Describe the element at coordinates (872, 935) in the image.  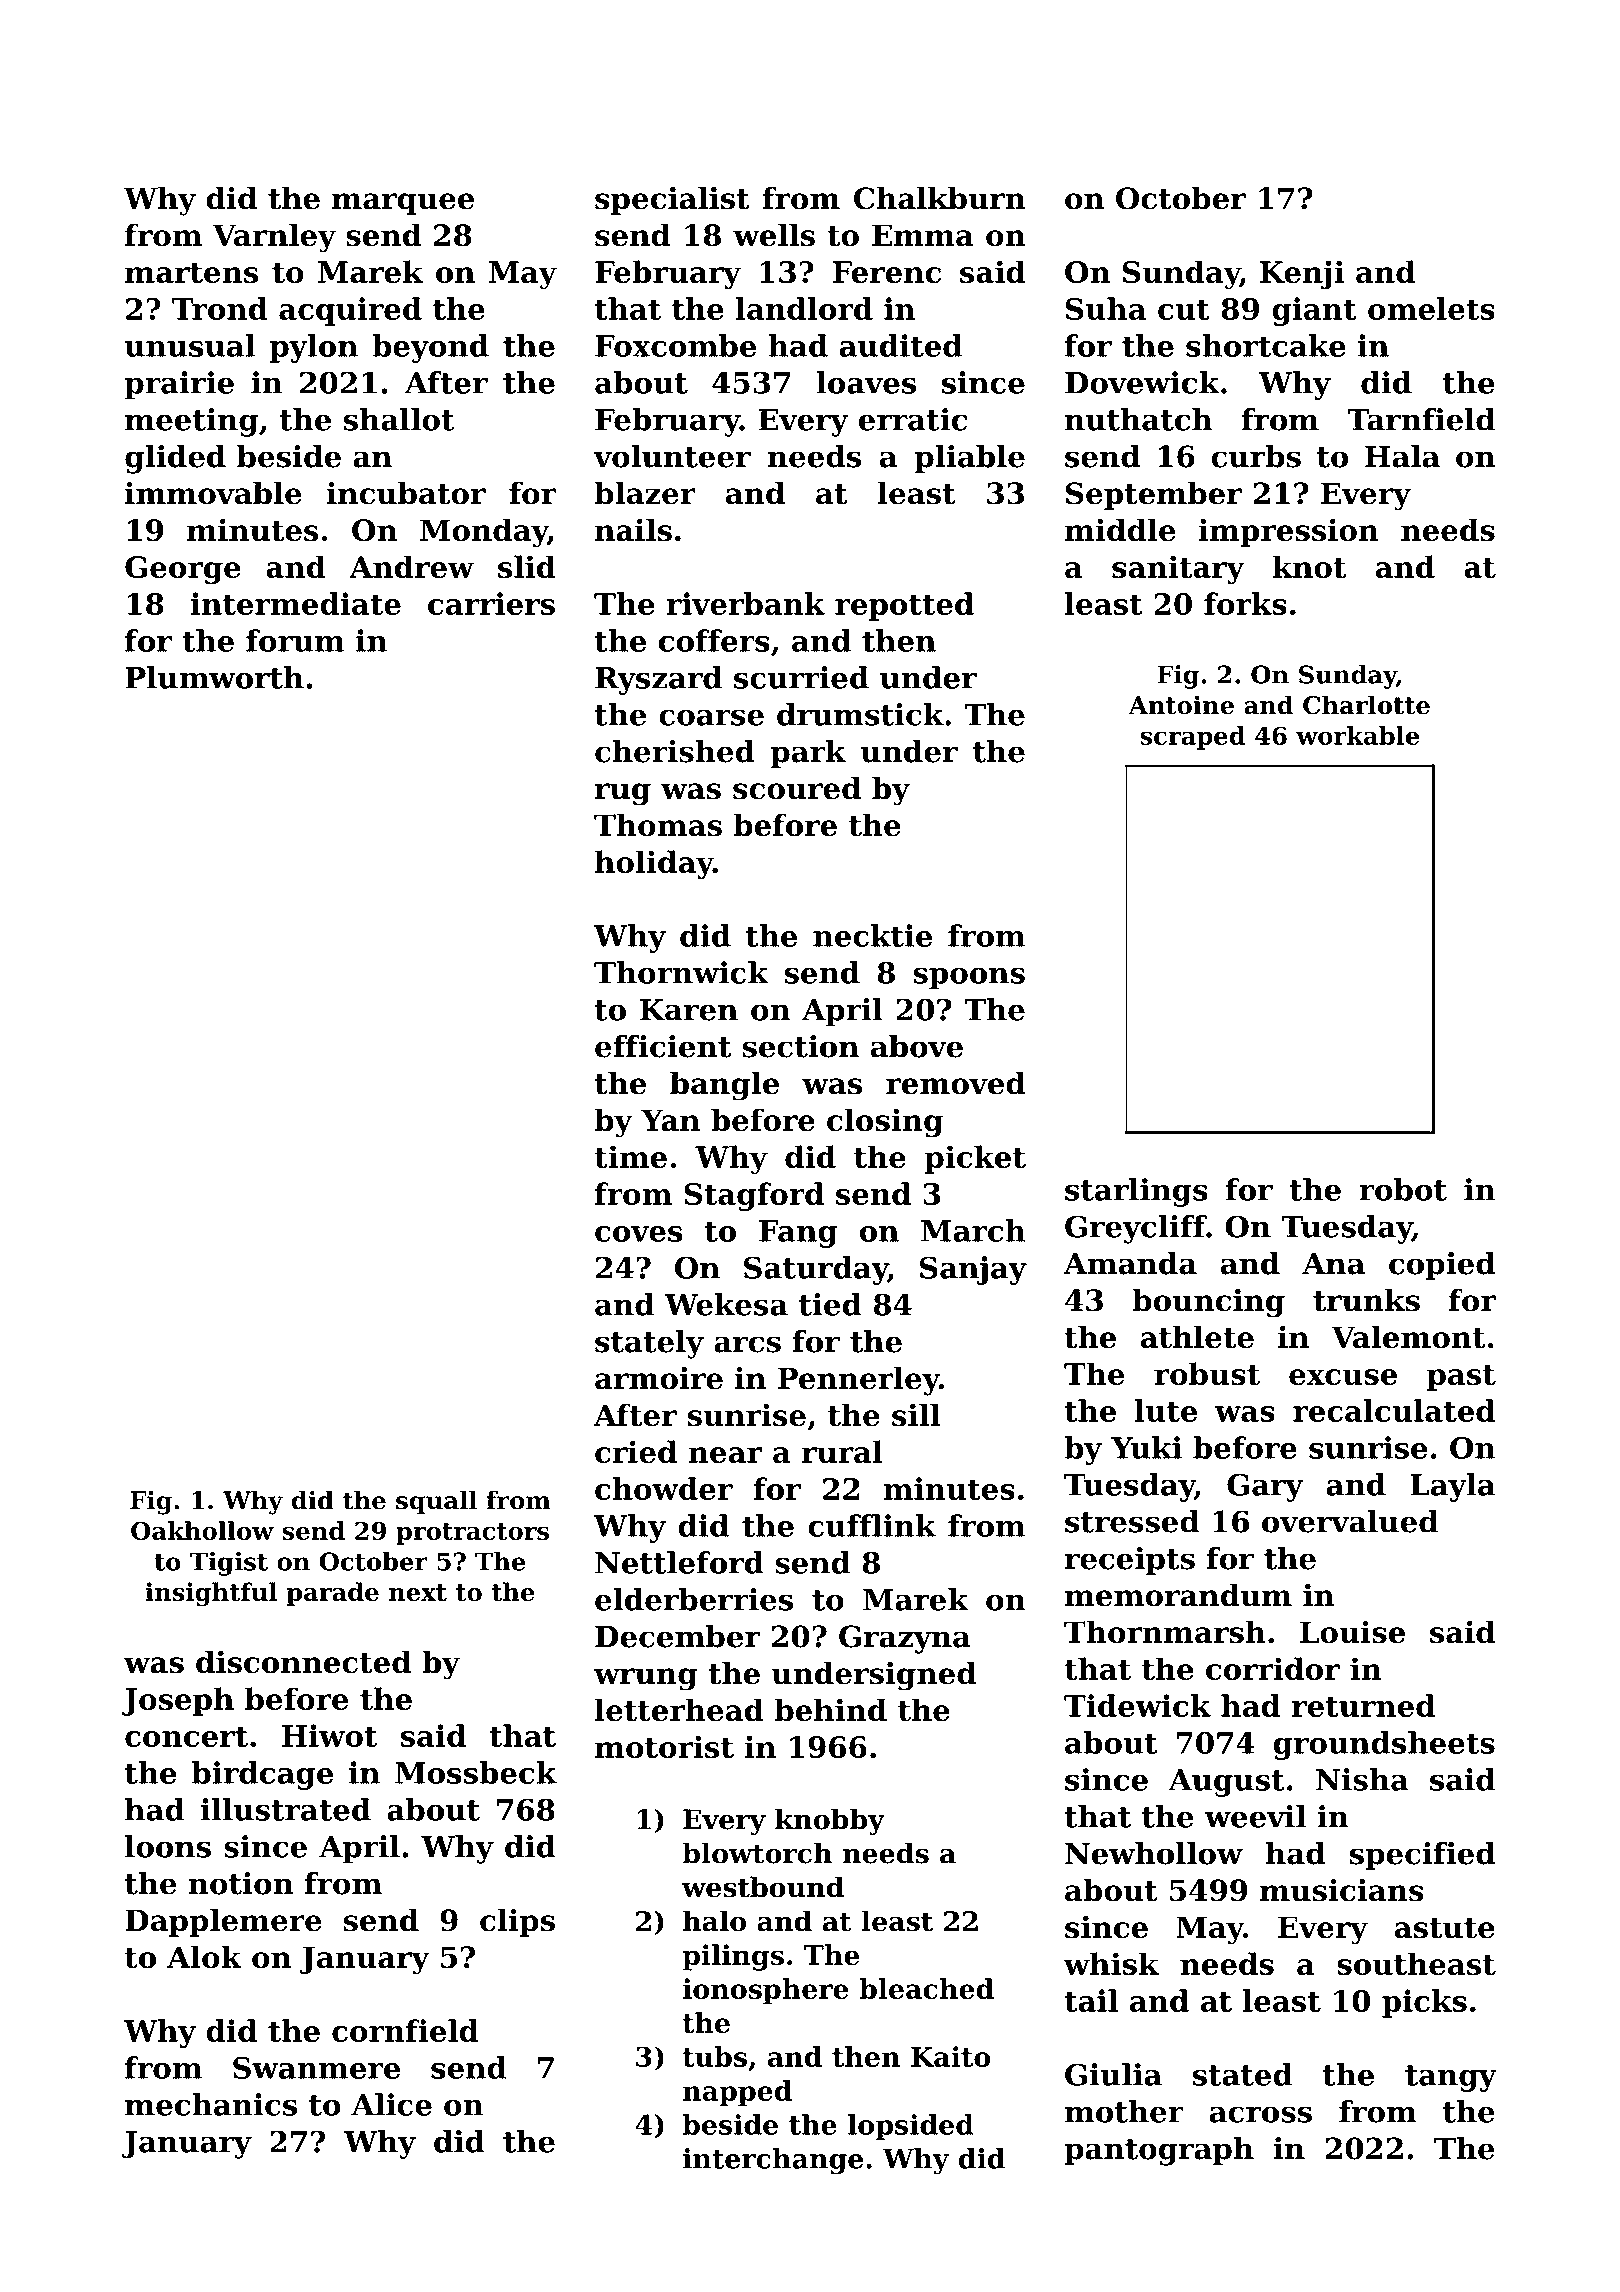
I see `necktie` at that location.
